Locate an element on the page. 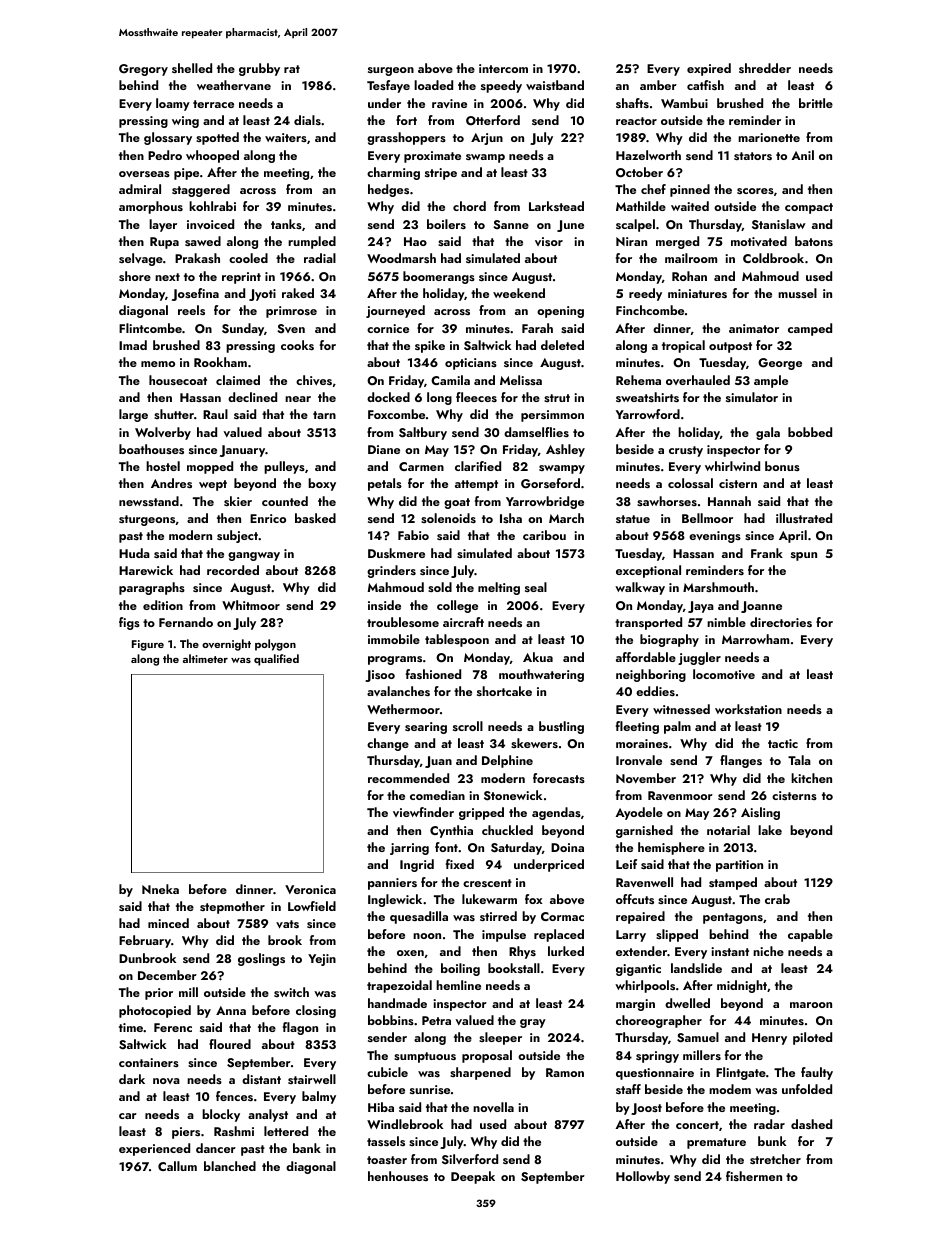  crab is located at coordinates (777, 899).
